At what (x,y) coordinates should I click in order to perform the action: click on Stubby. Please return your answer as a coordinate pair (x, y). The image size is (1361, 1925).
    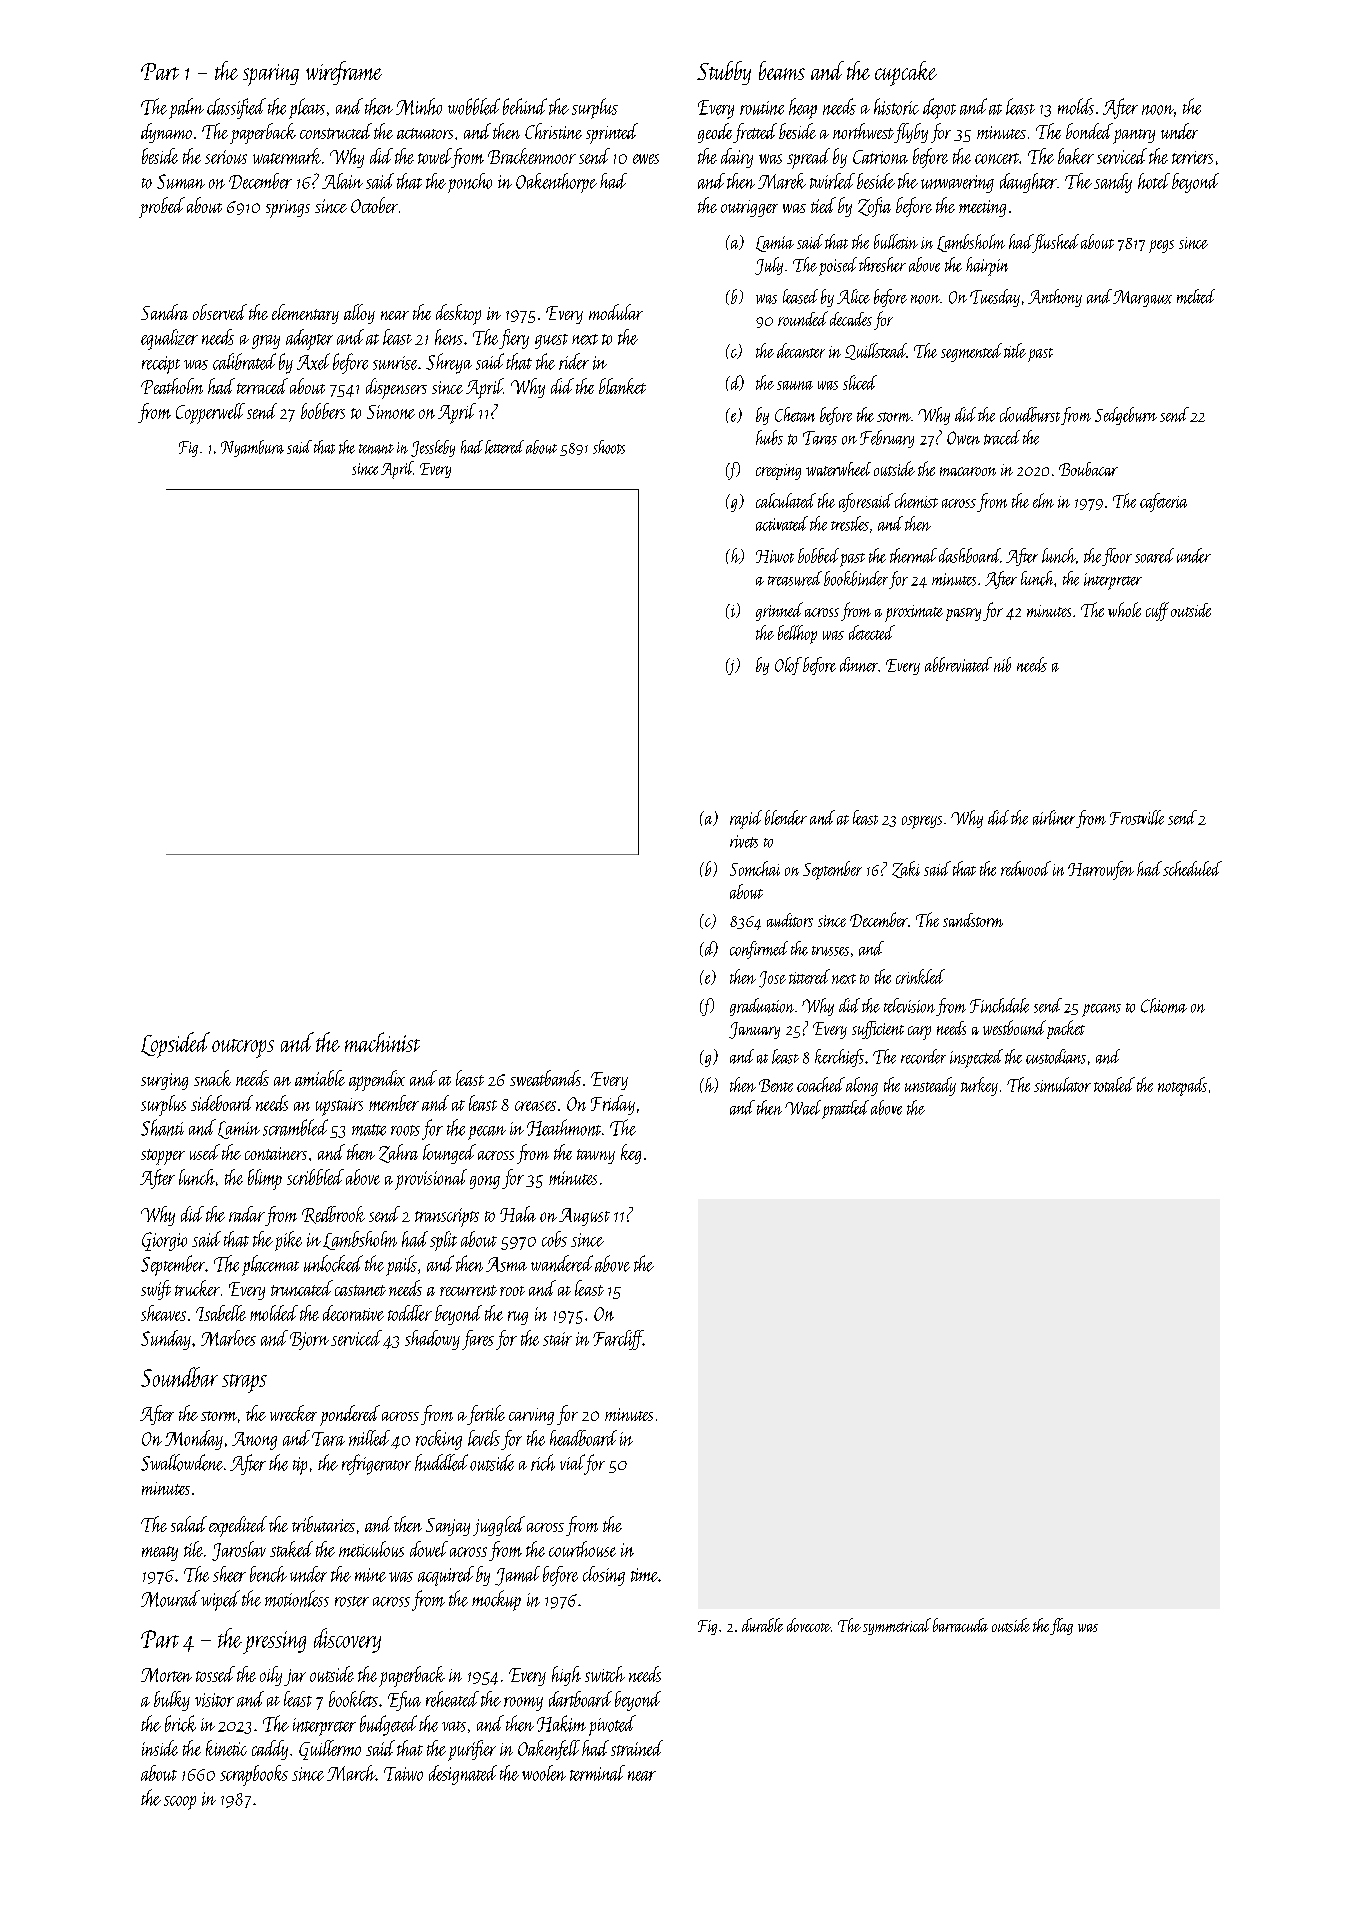
    Looking at the image, I should click on (724, 73).
